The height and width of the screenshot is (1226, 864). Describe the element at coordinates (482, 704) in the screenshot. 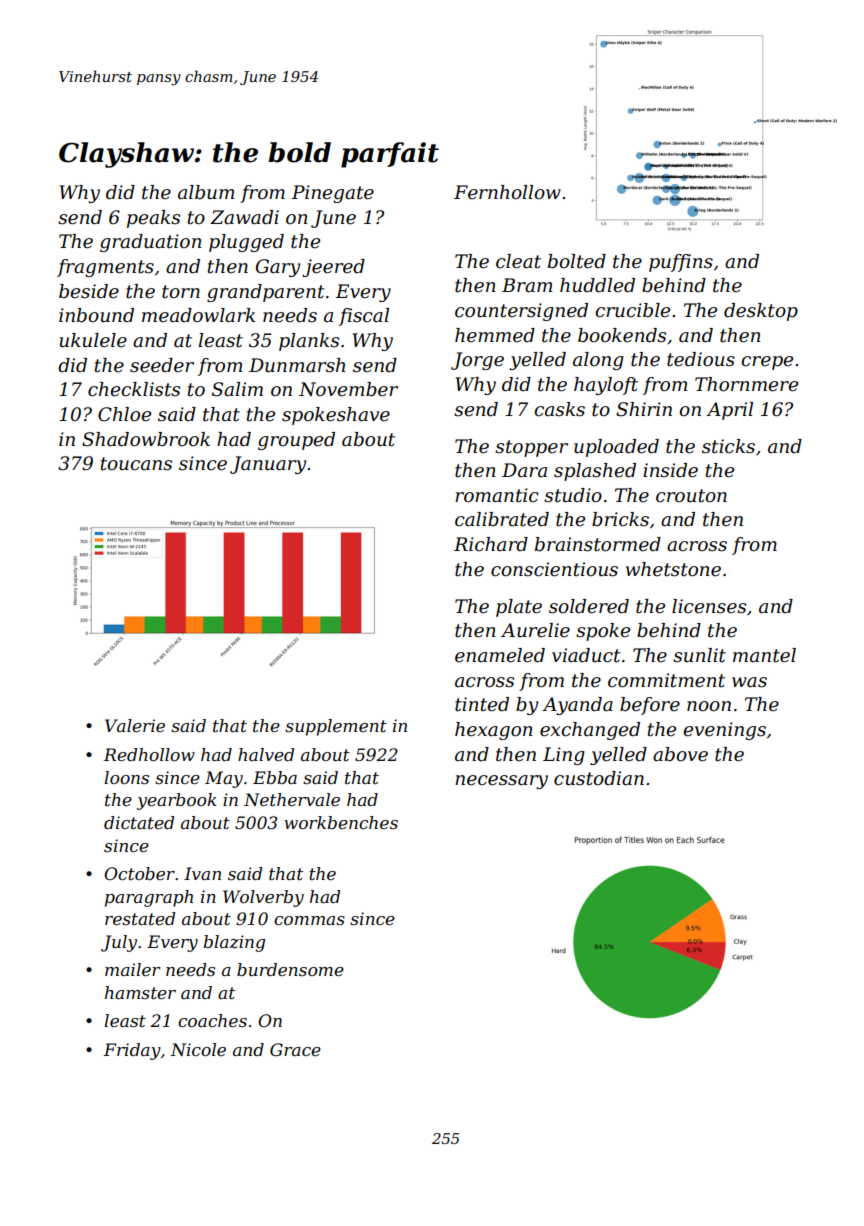

I see `tinted` at that location.
